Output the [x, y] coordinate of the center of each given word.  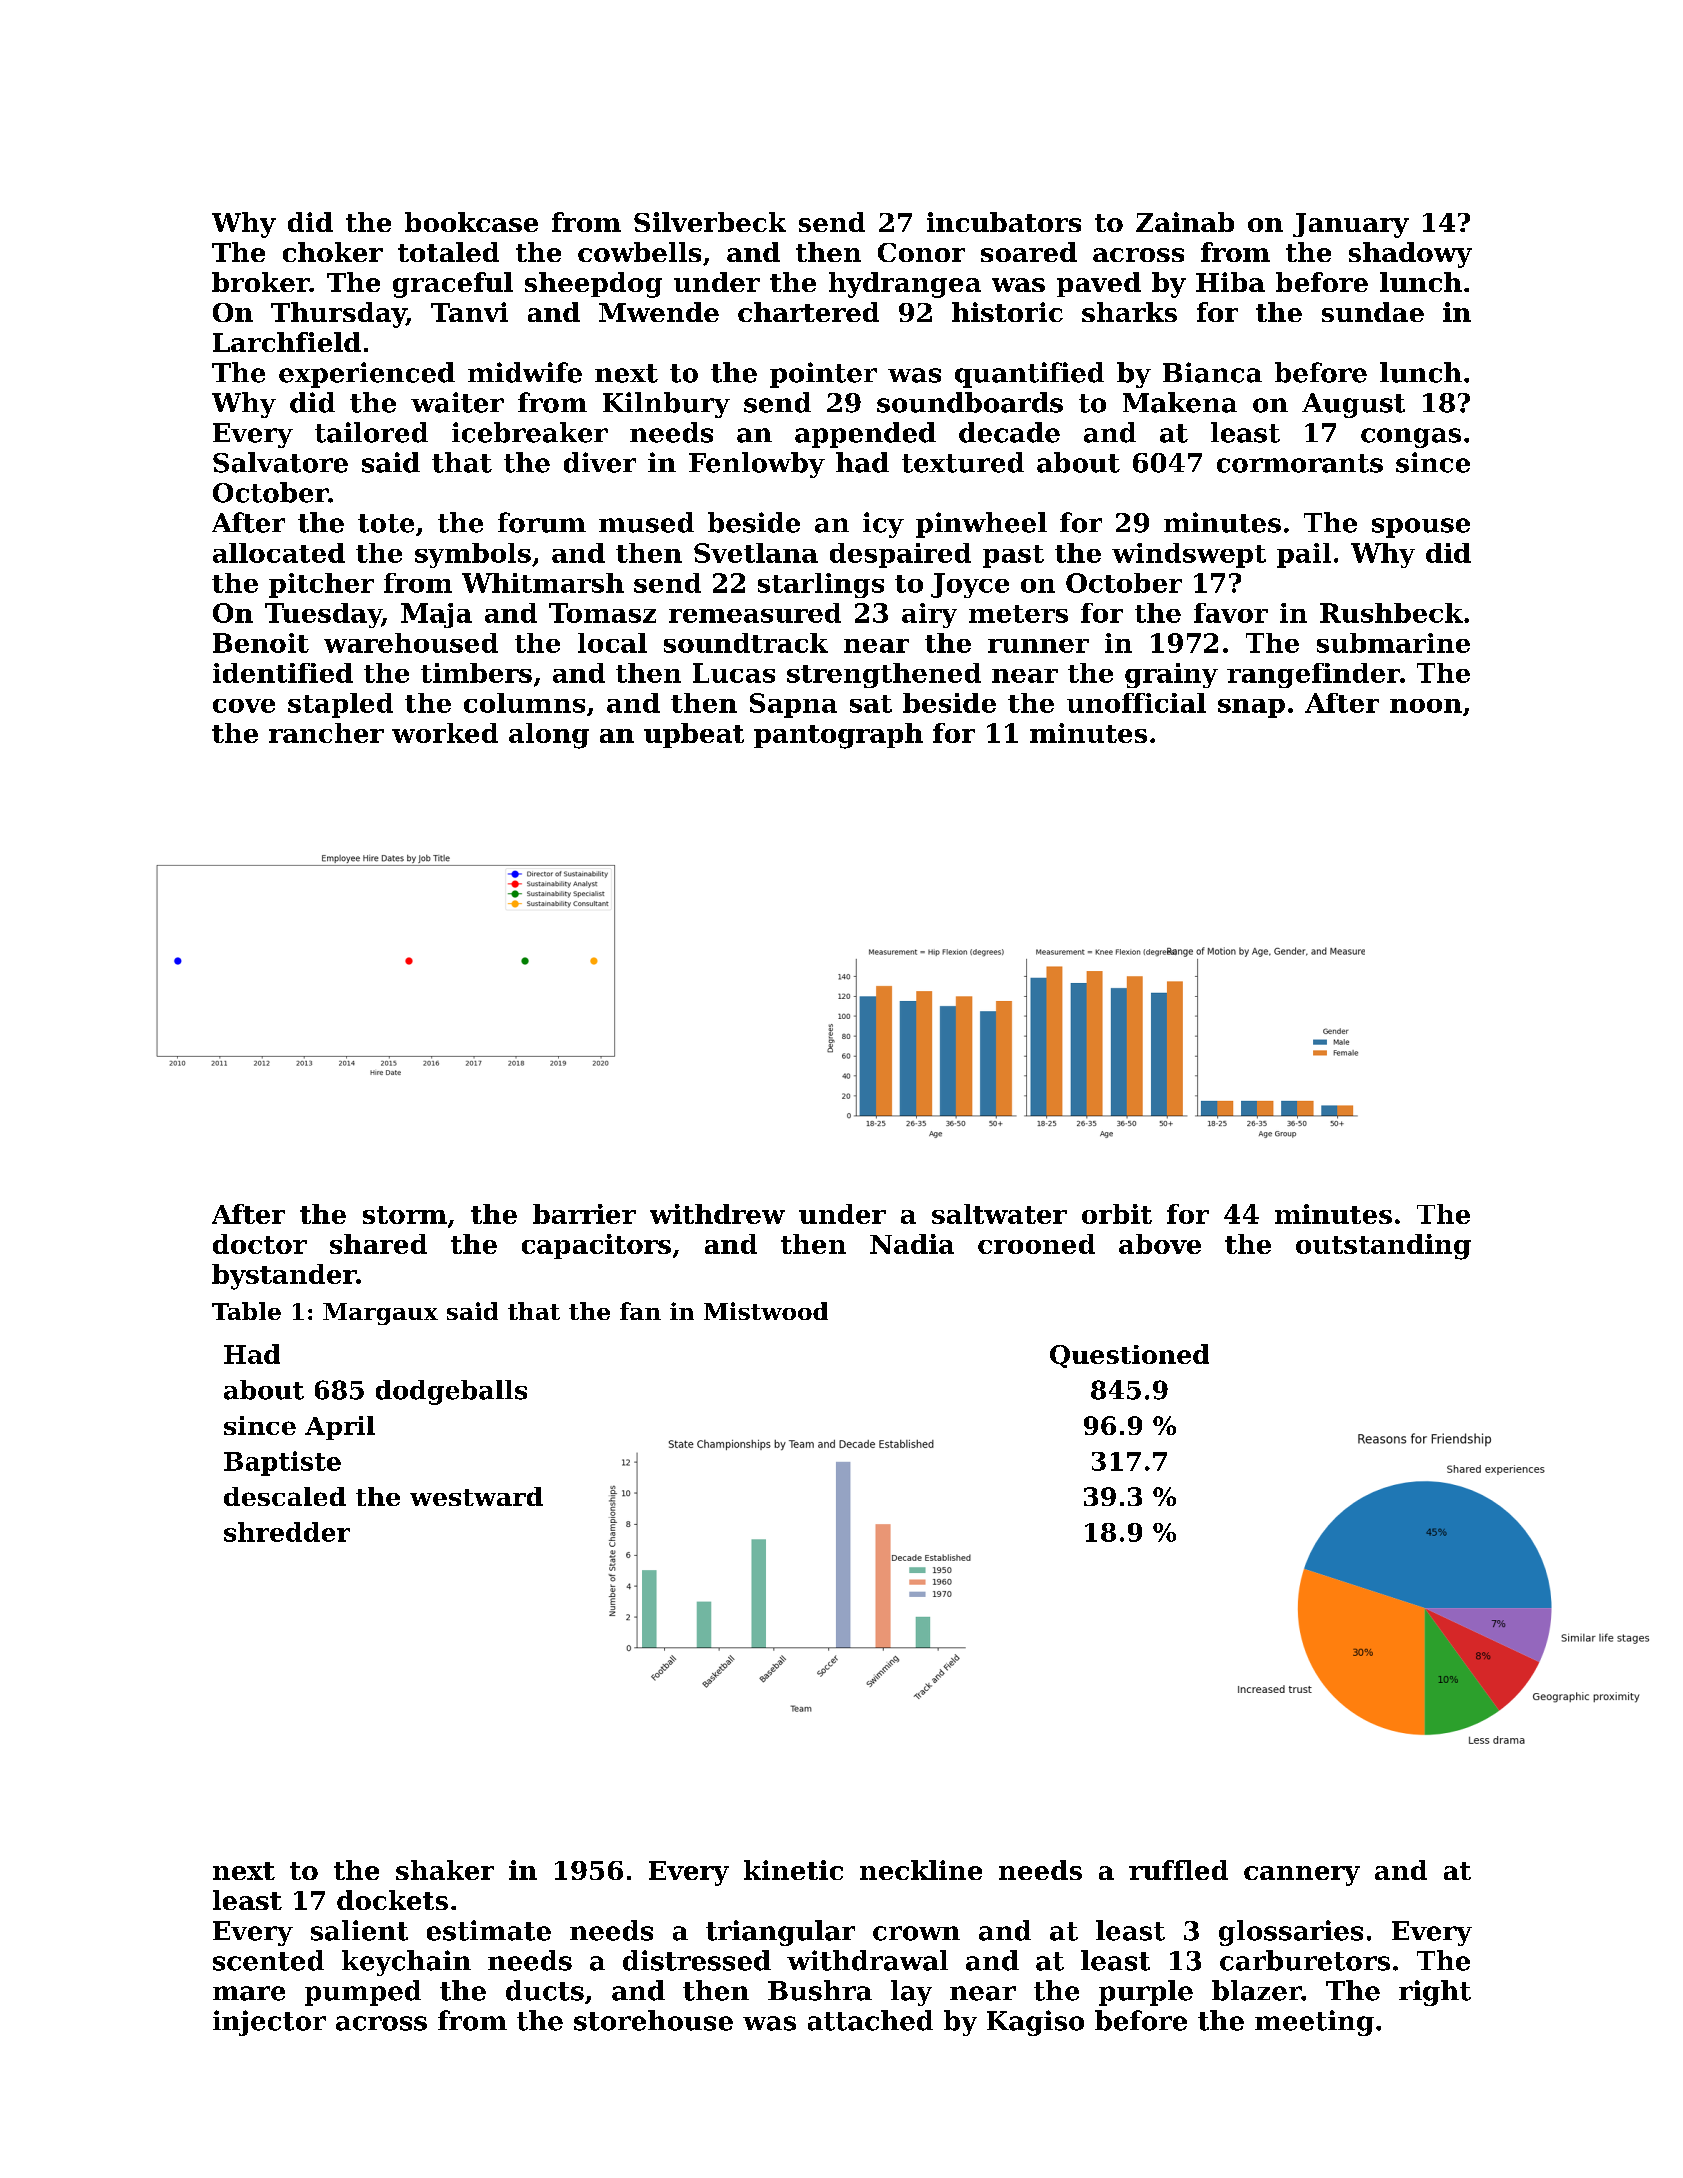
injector [269, 2023]
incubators [1004, 222]
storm [405, 1215]
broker [260, 282]
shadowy [1410, 255]
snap [1251, 708]
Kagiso [1035, 2023]
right [1435, 1993]
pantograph [838, 736]
